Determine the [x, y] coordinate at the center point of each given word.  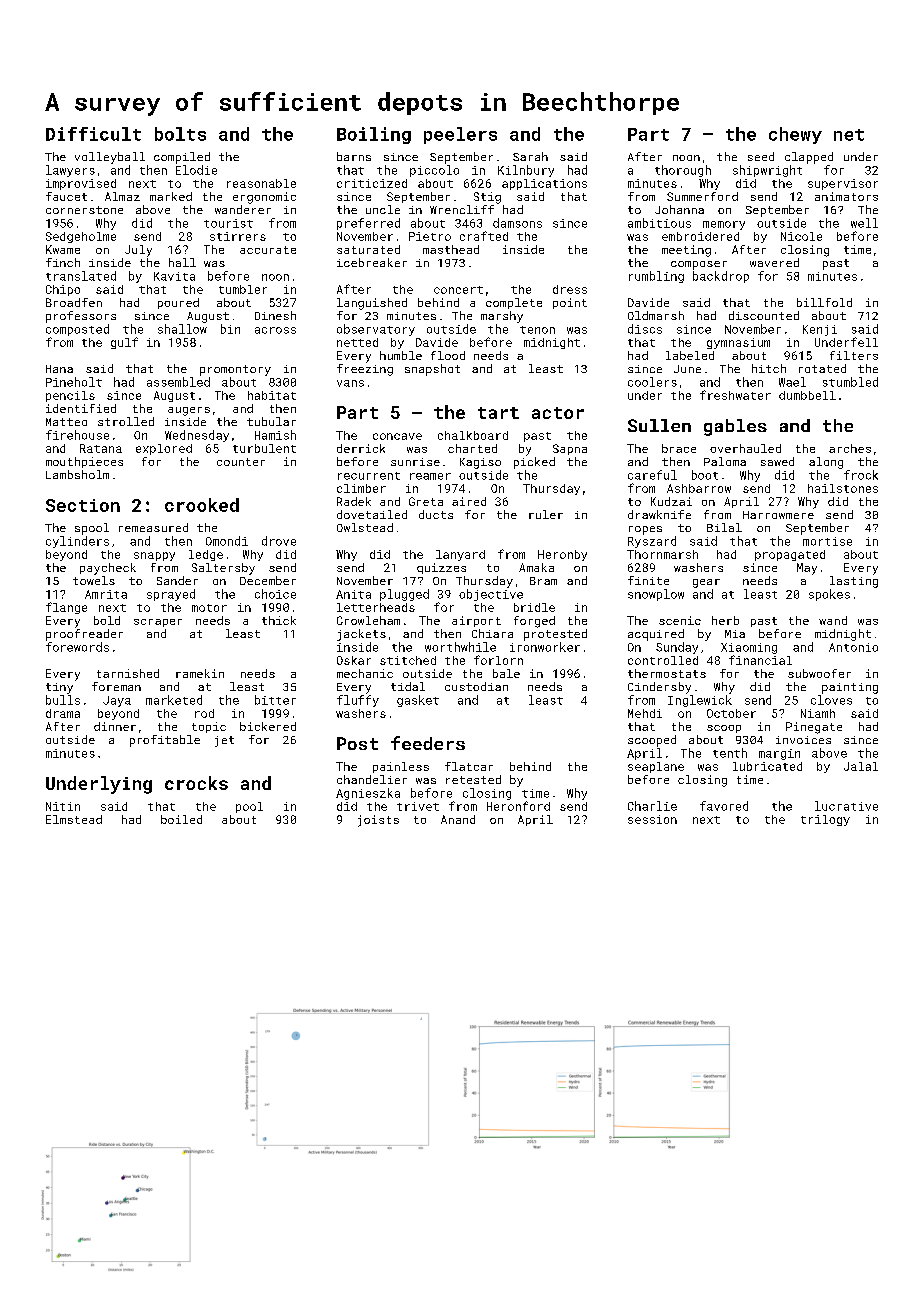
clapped [809, 158]
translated [81, 276]
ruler [546, 514]
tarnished [128, 673]
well [864, 223]
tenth [730, 753]
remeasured [153, 527]
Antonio [853, 647]
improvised [81, 184]
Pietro [430, 236]
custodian [476, 686]
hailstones [843, 488]
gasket [418, 701]
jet [224, 741]
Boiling [374, 135]
